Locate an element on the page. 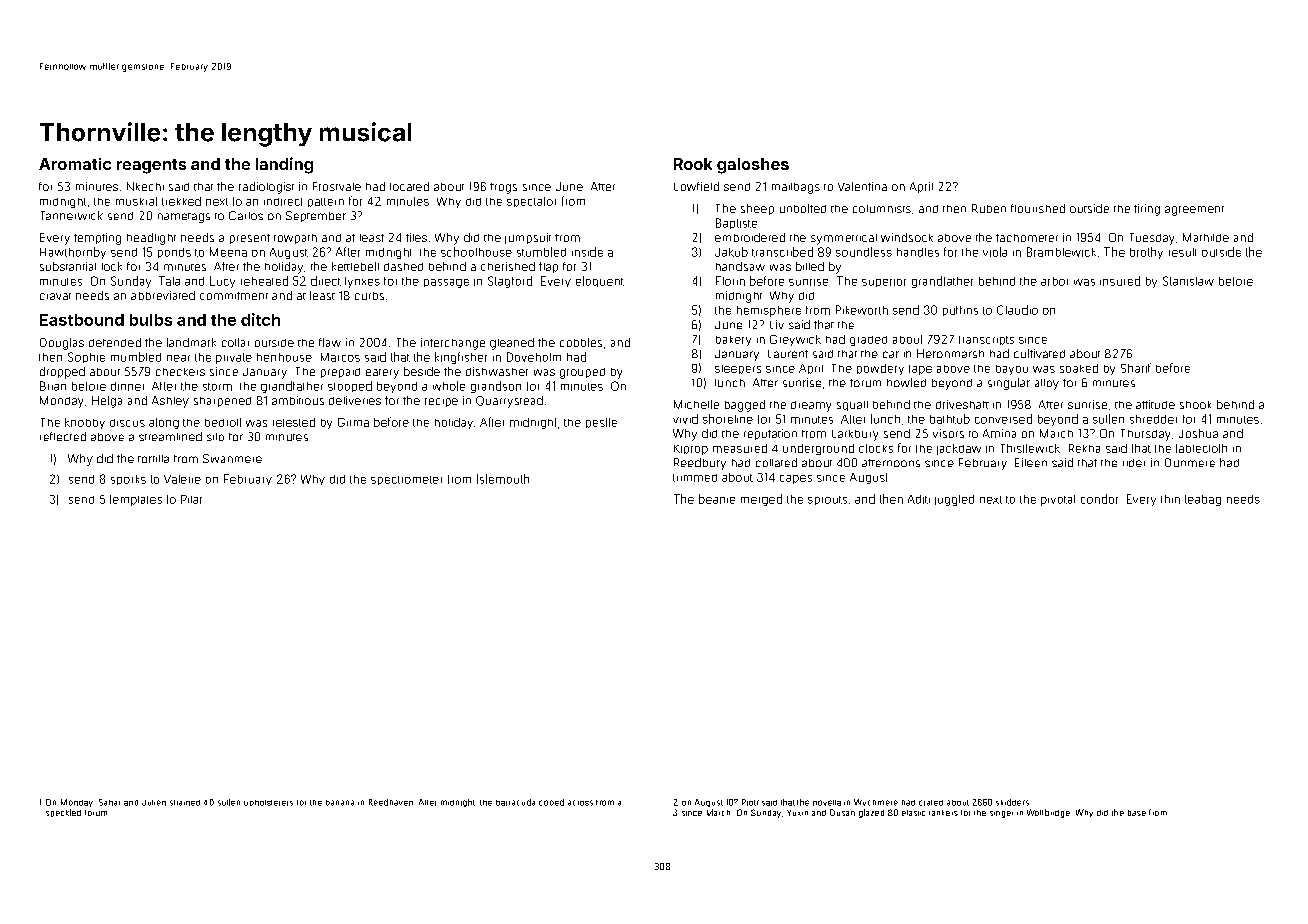 The height and width of the image is (924, 1308). cobbles is located at coordinates (581, 342).
